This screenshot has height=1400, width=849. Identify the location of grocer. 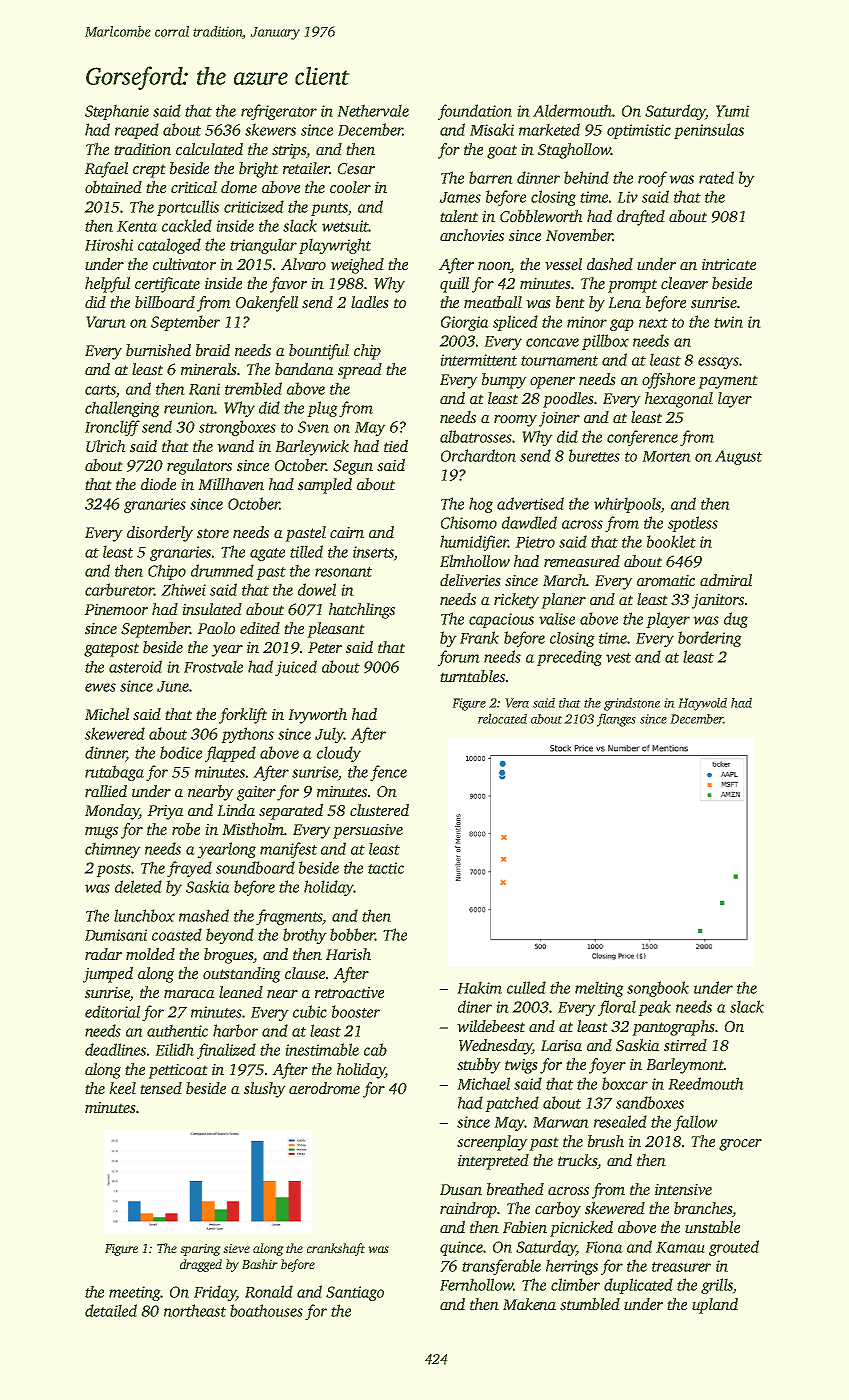
(740, 1145).
